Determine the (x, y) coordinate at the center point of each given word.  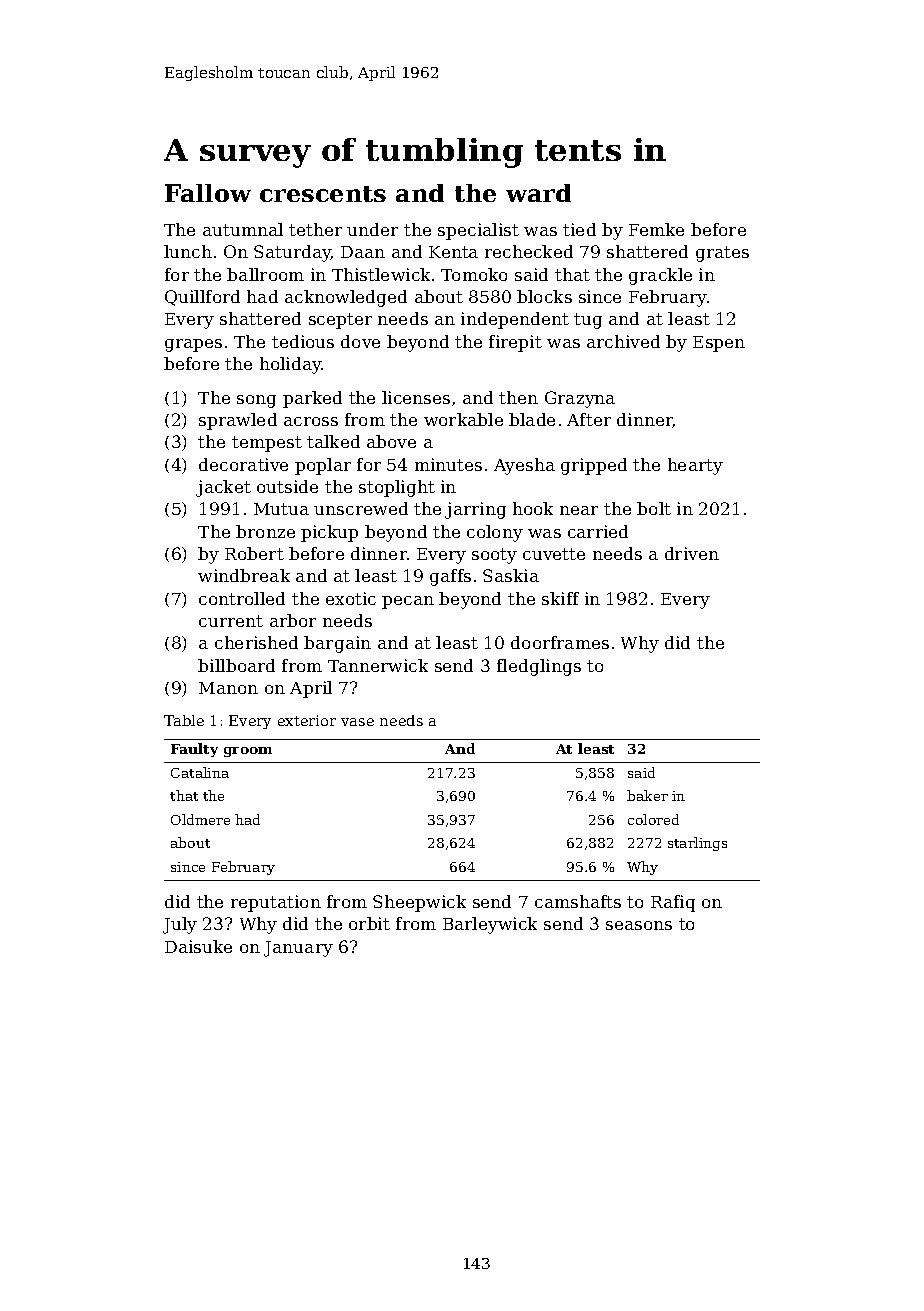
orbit (369, 923)
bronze (265, 531)
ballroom (265, 274)
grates (722, 254)
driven (692, 553)
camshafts (578, 901)
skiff (560, 598)
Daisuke (198, 946)
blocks (544, 296)
